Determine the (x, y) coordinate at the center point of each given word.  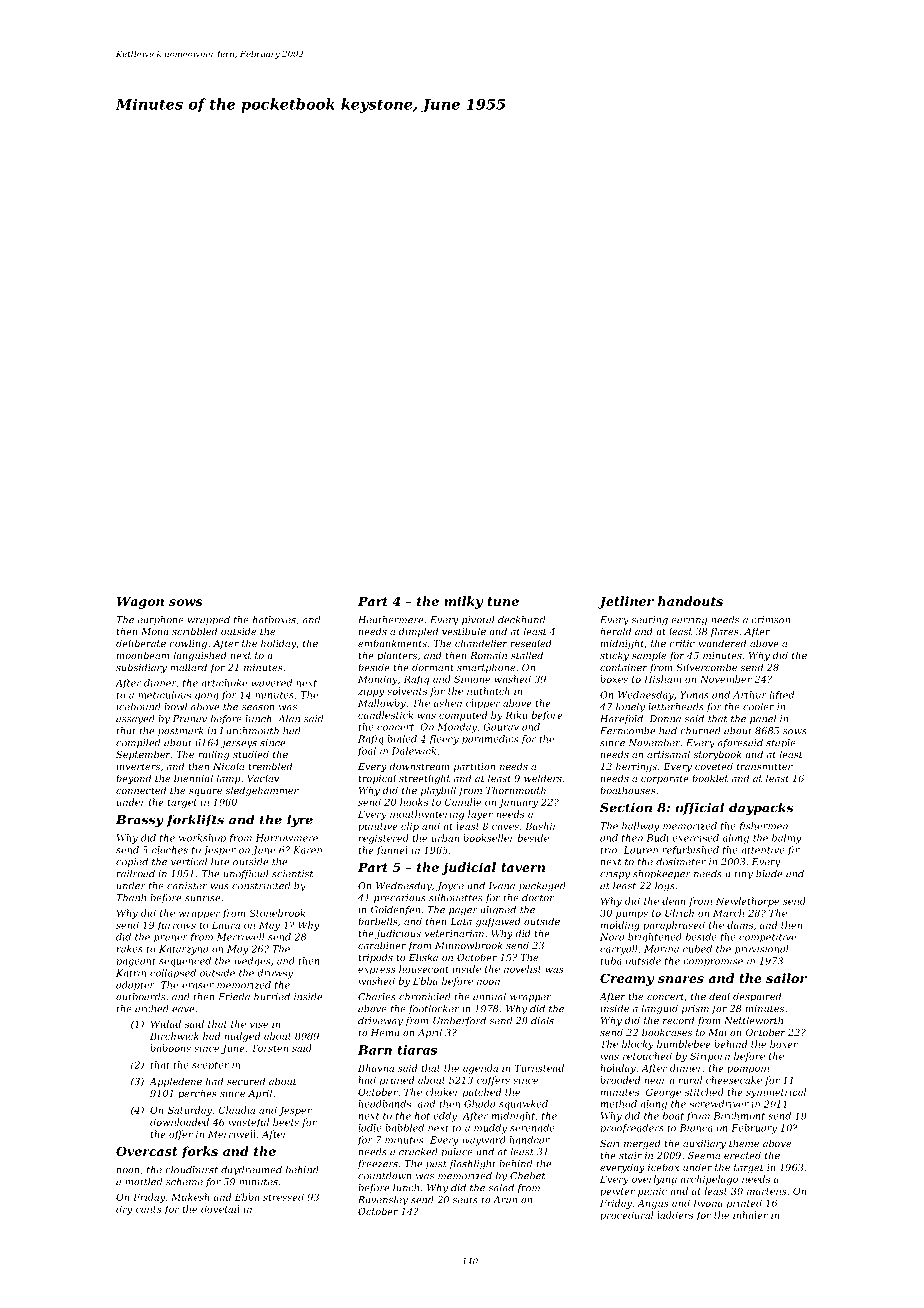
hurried (272, 997)
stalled (527, 655)
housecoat (423, 969)
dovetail (220, 1209)
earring (689, 621)
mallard (188, 667)
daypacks (761, 808)
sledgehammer (262, 791)
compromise (713, 962)
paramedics (490, 740)
